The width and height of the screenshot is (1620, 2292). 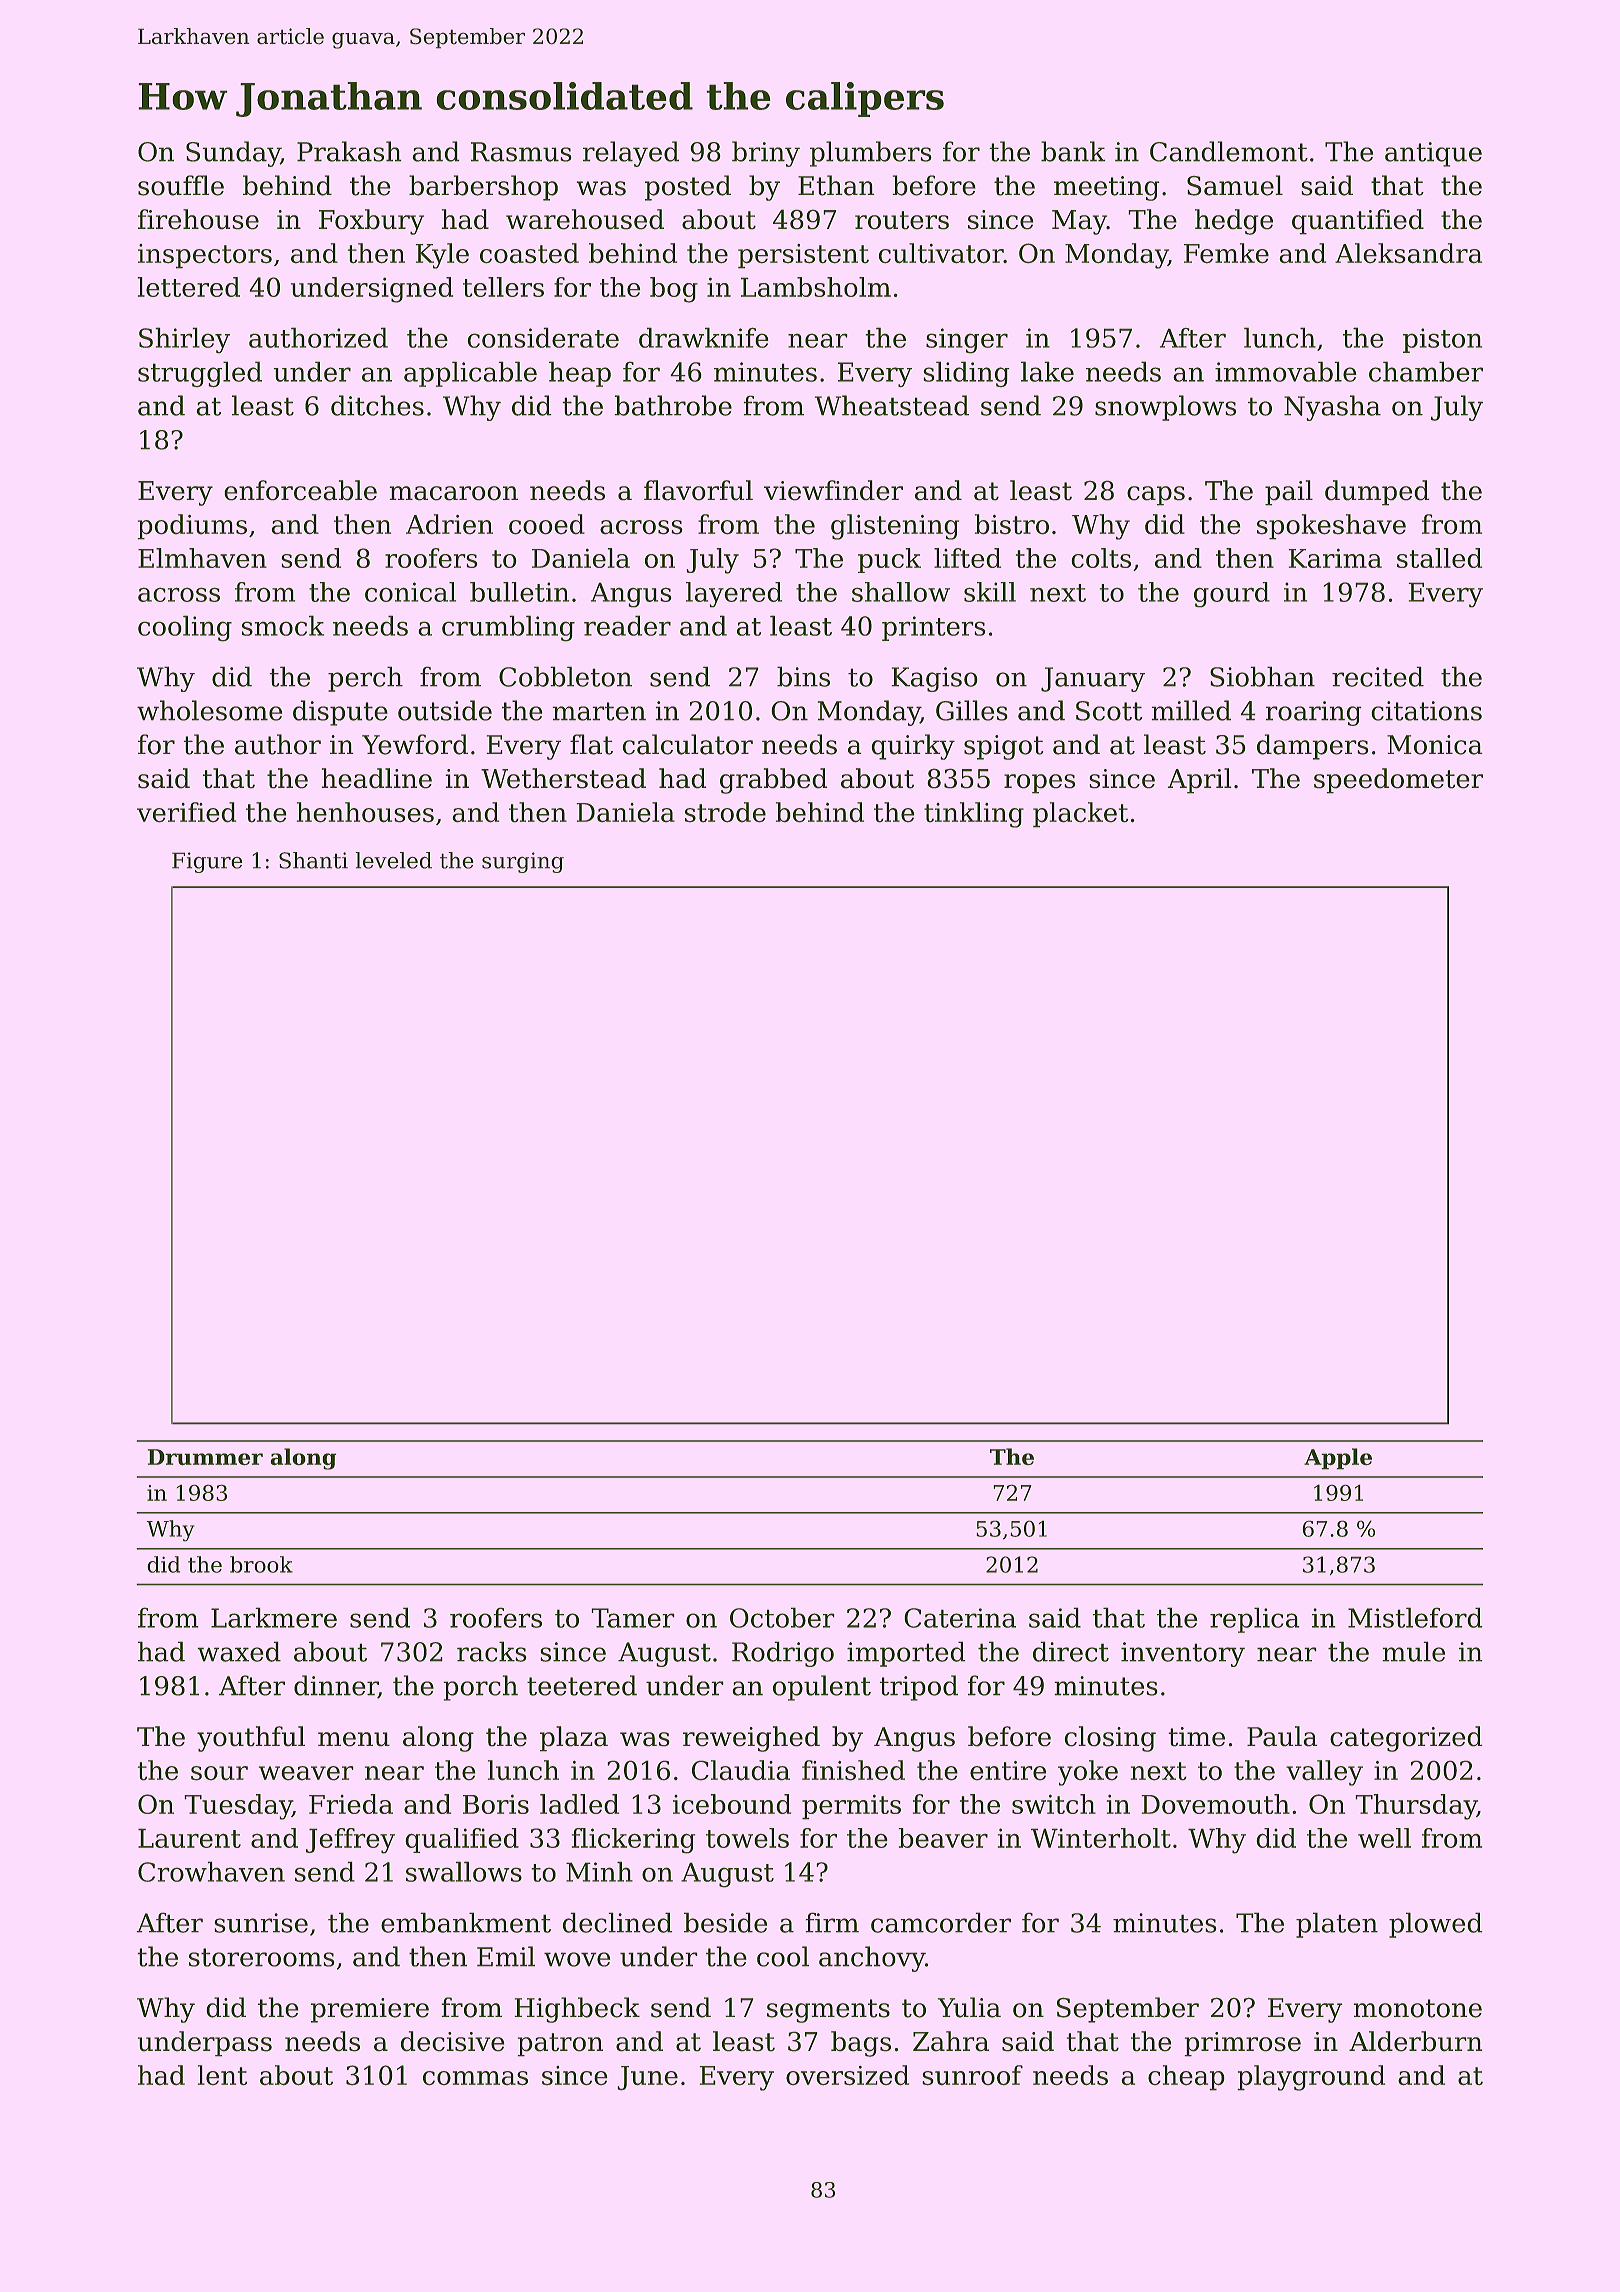 I want to click on Rasmus, so click(x=521, y=152).
